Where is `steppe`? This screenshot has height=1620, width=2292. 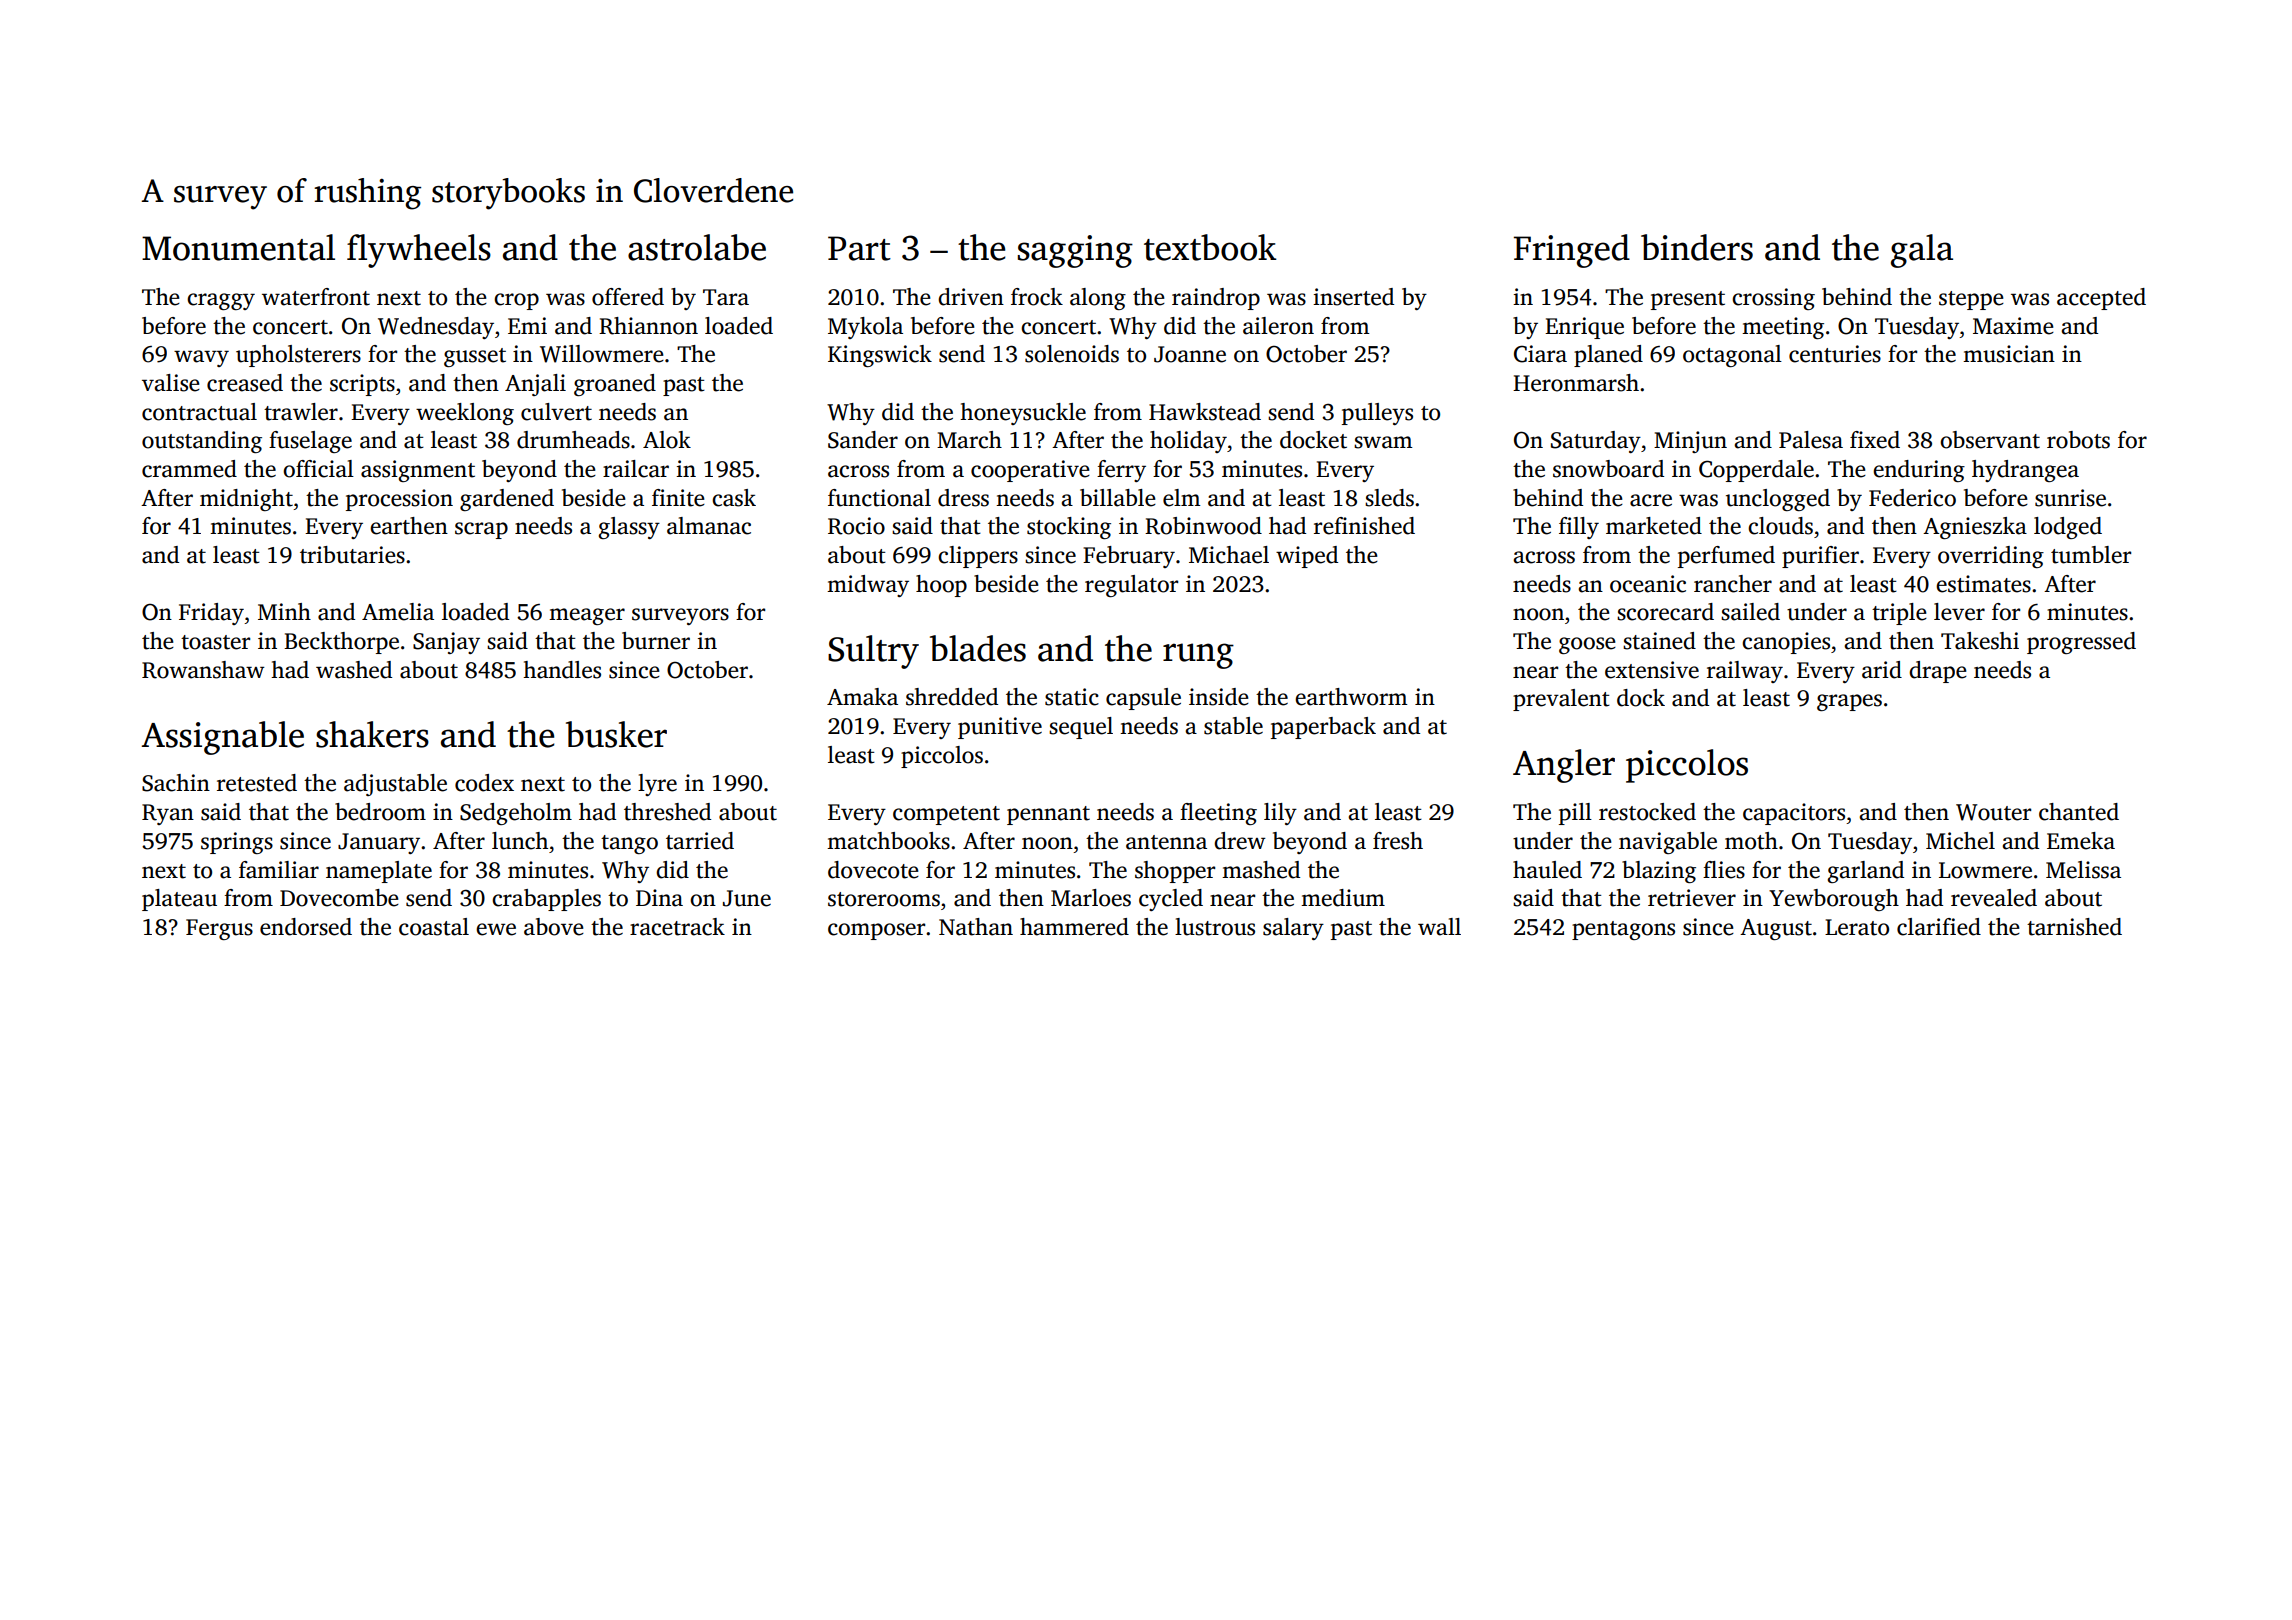
steppe is located at coordinates (1971, 300).
